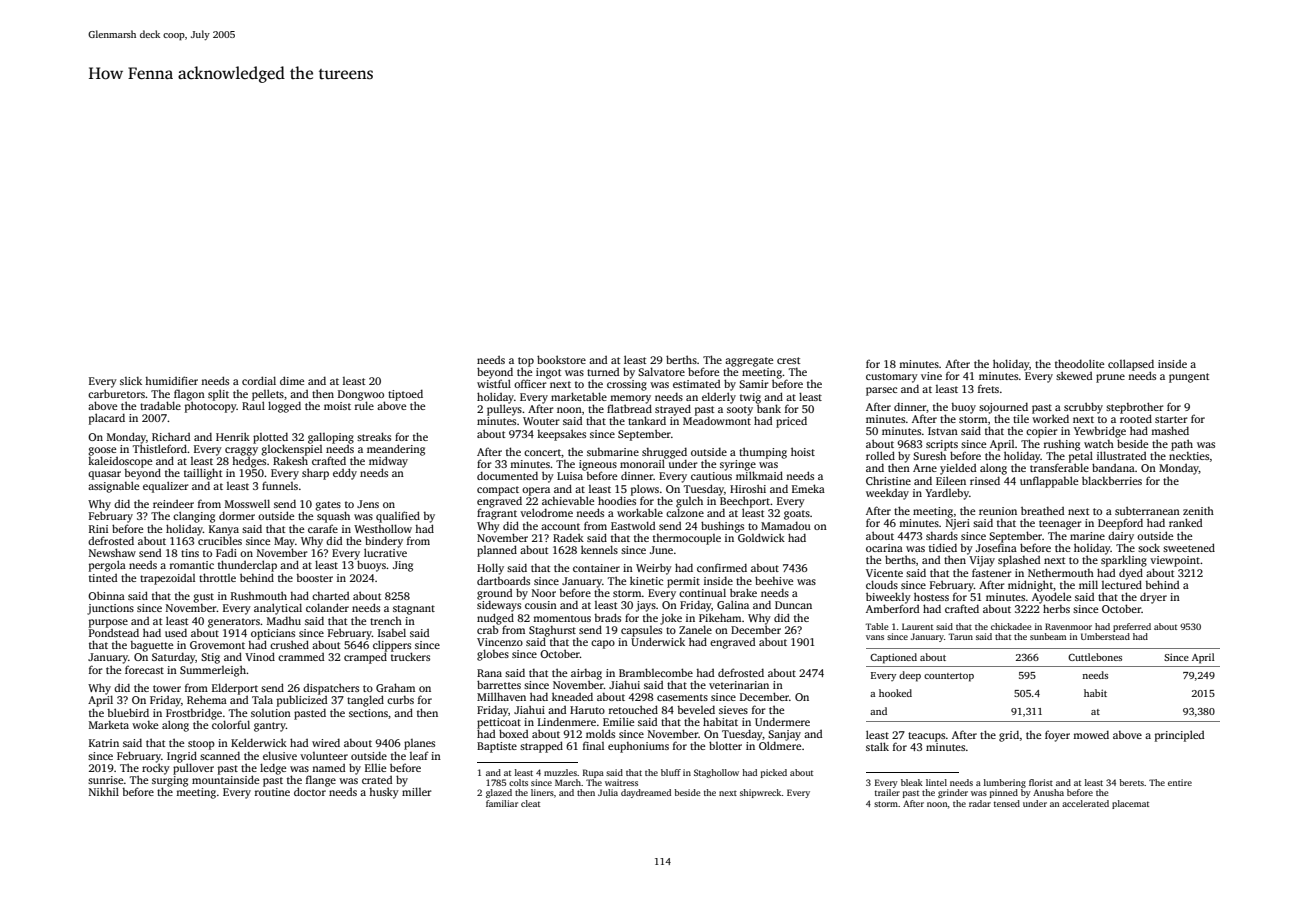 The height and width of the screenshot is (924, 1308). I want to click on gust, so click(203, 598).
